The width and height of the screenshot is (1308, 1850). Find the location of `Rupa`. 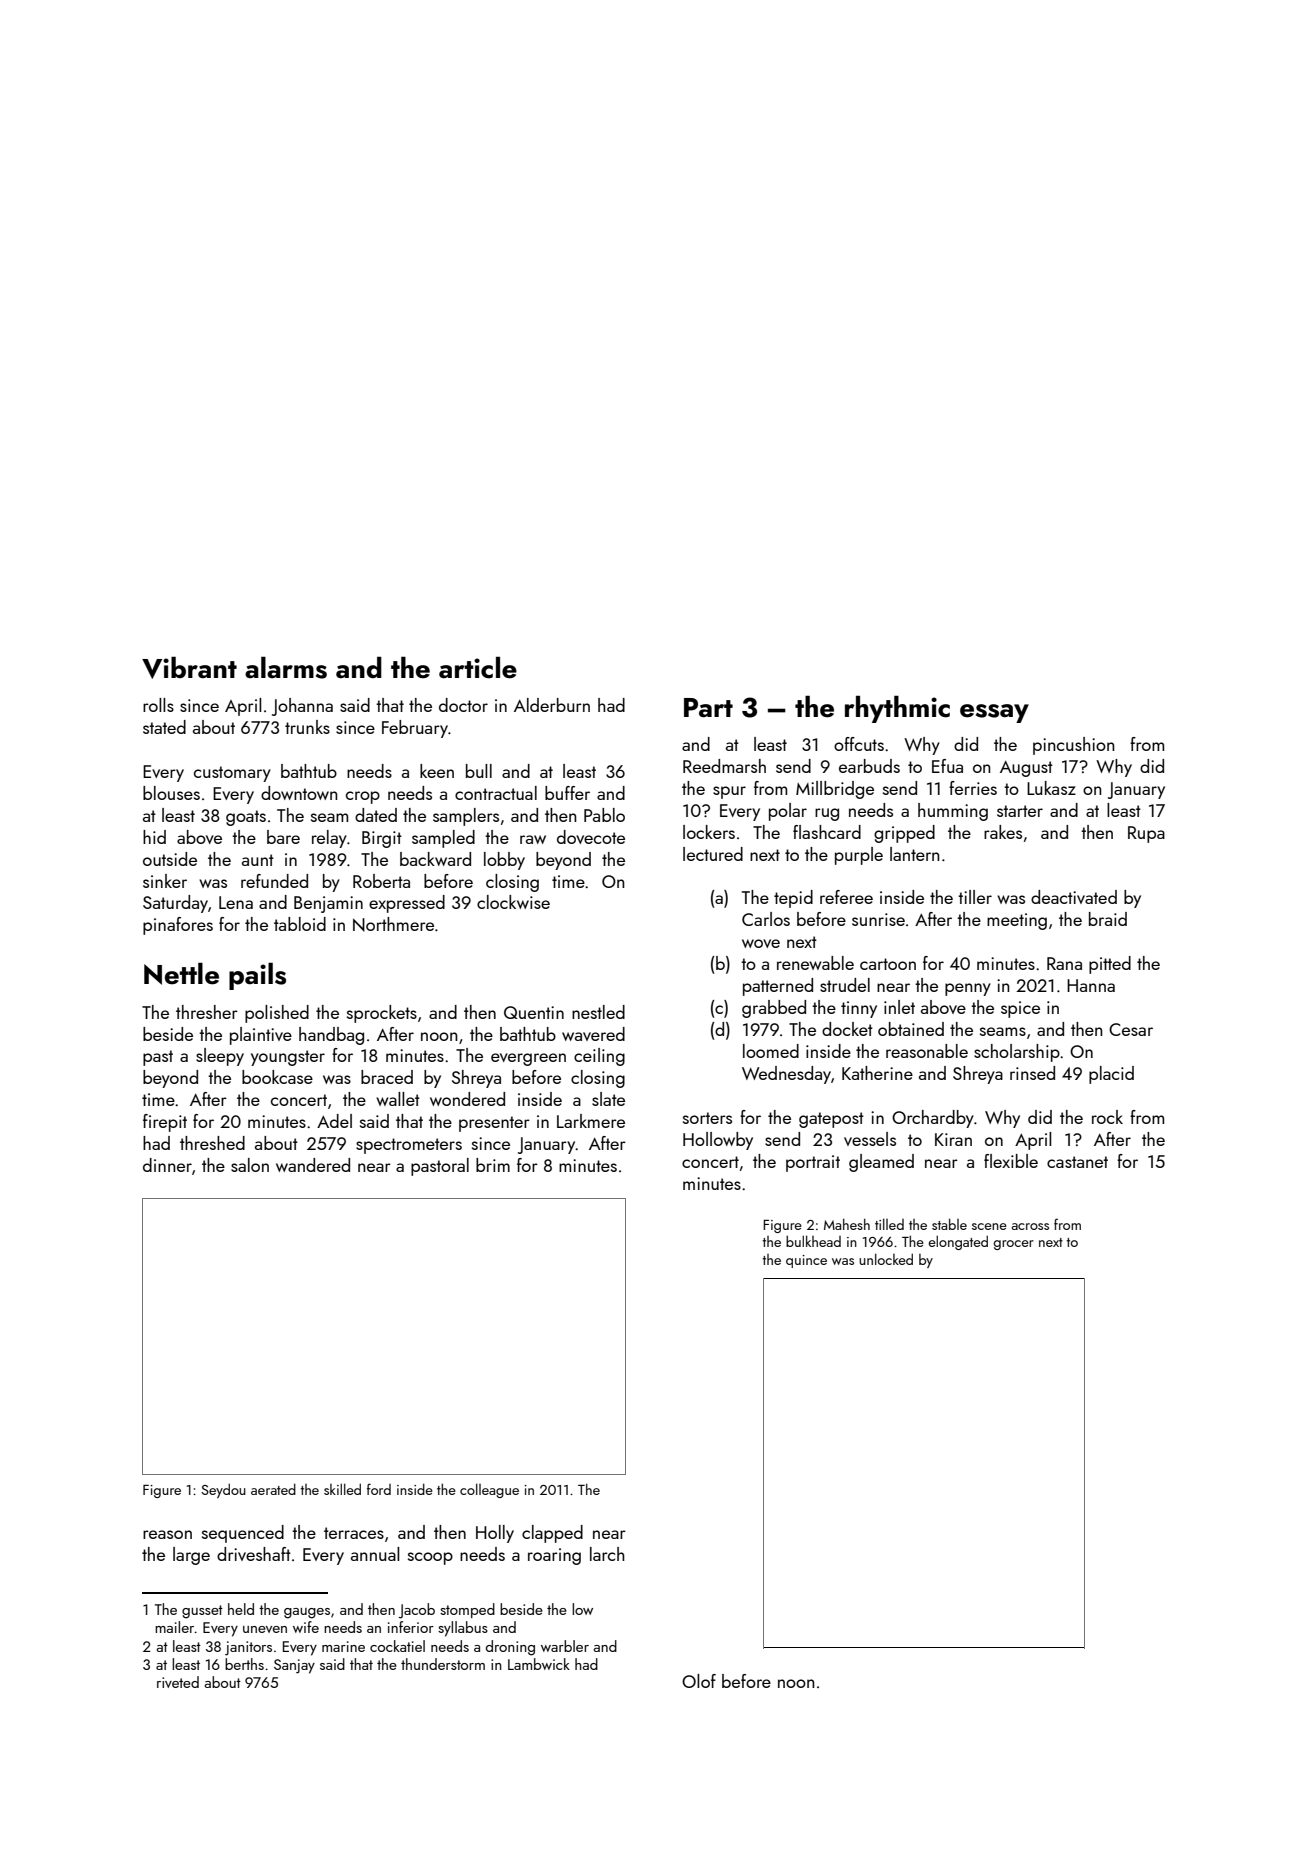

Rupa is located at coordinates (1146, 834).
